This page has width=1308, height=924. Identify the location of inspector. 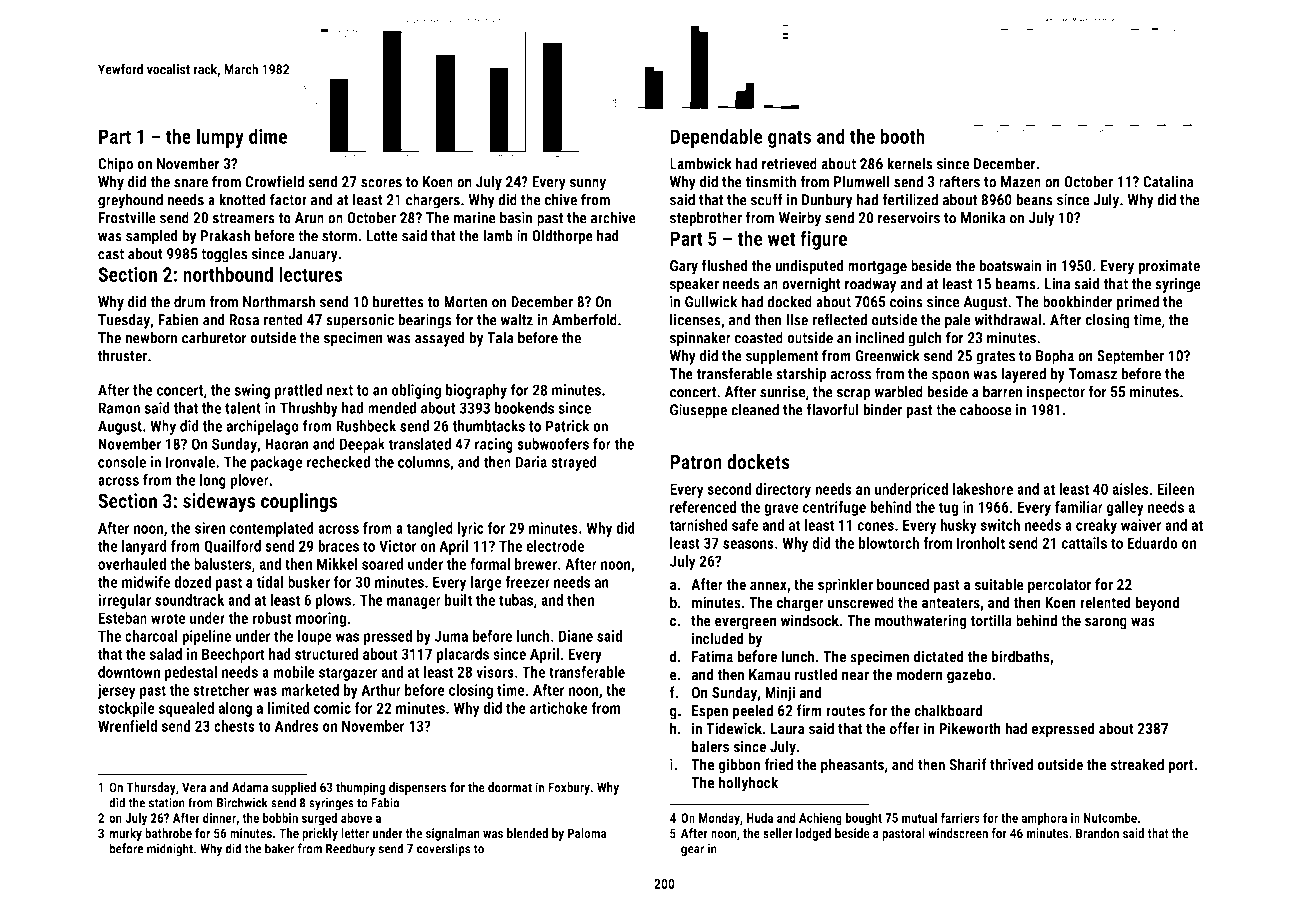
(1056, 393).
